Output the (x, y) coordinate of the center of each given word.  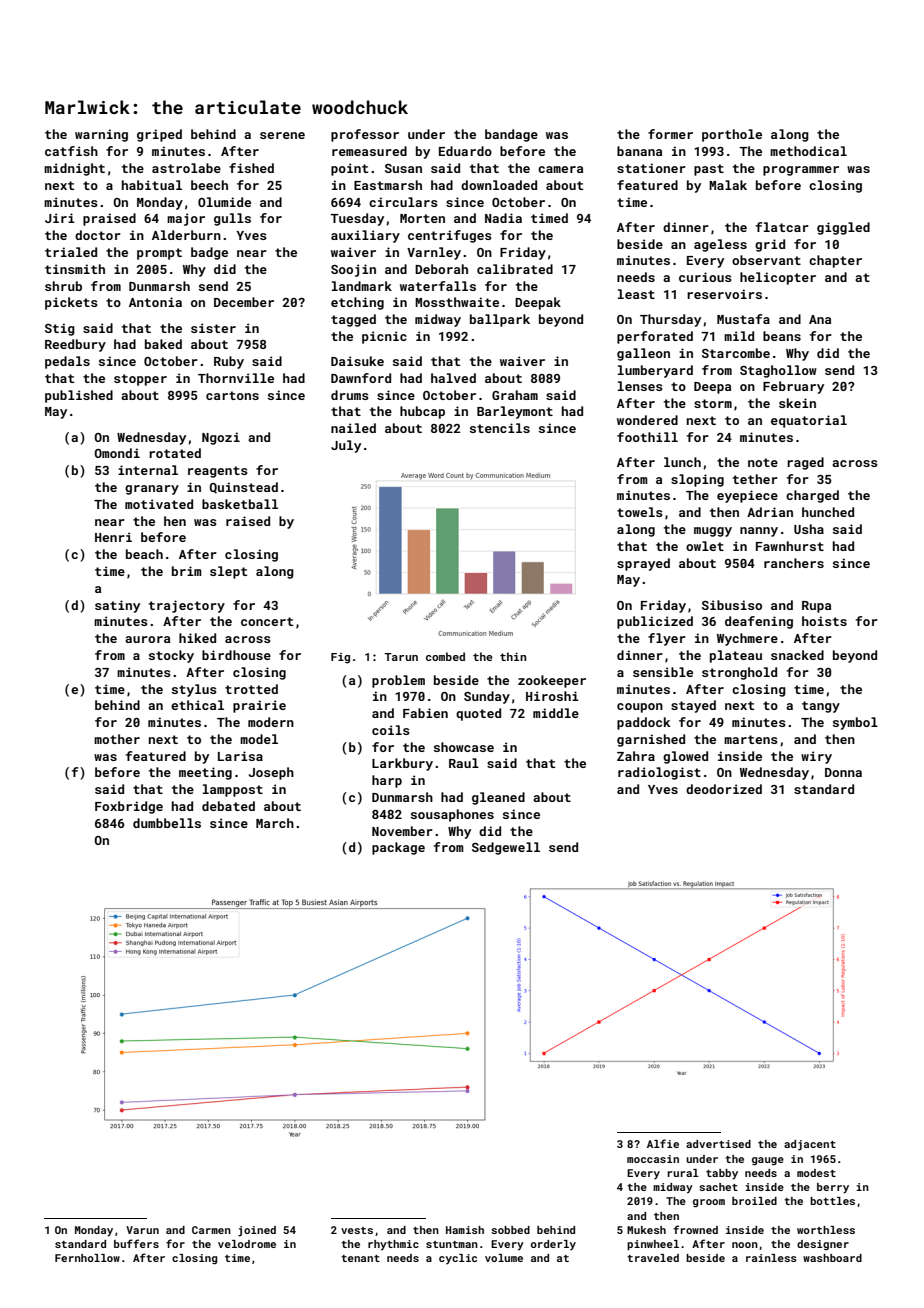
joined (257, 1231)
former (670, 134)
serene (282, 135)
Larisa (240, 756)
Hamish (465, 1230)
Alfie (663, 1143)
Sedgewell (506, 848)
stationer (651, 168)
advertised (718, 1144)
